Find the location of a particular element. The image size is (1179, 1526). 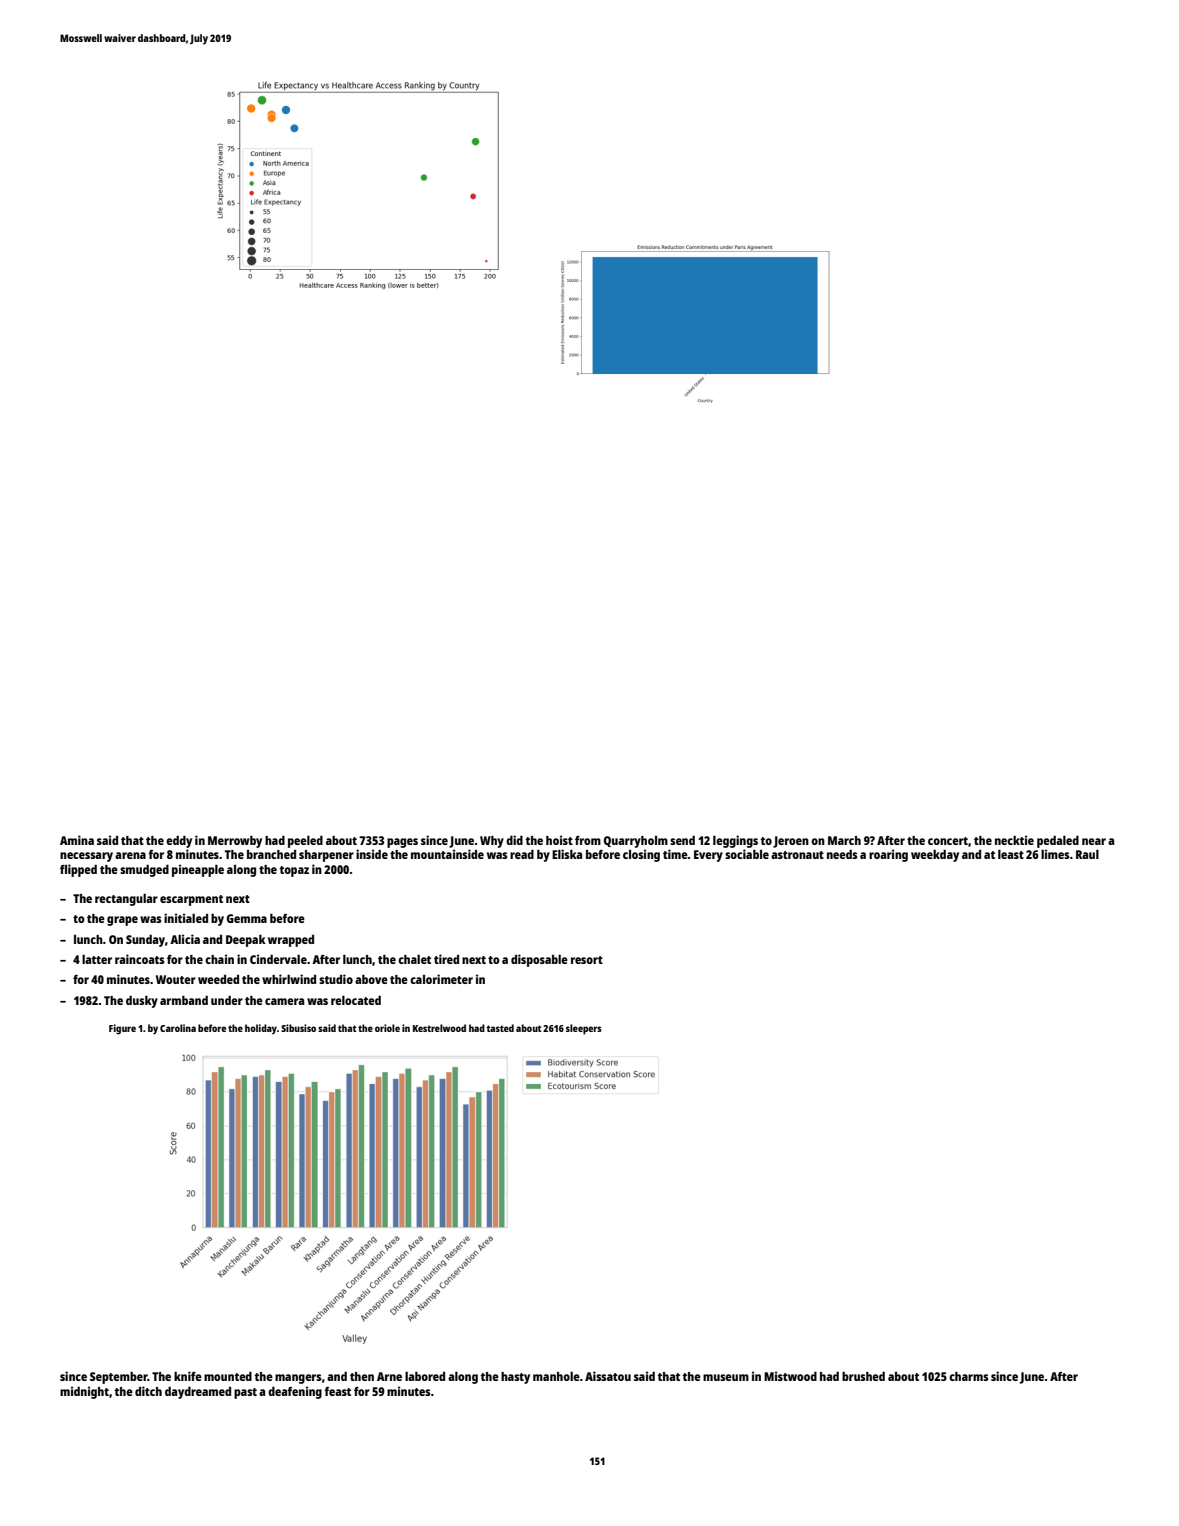

sleepers is located at coordinates (584, 1029).
